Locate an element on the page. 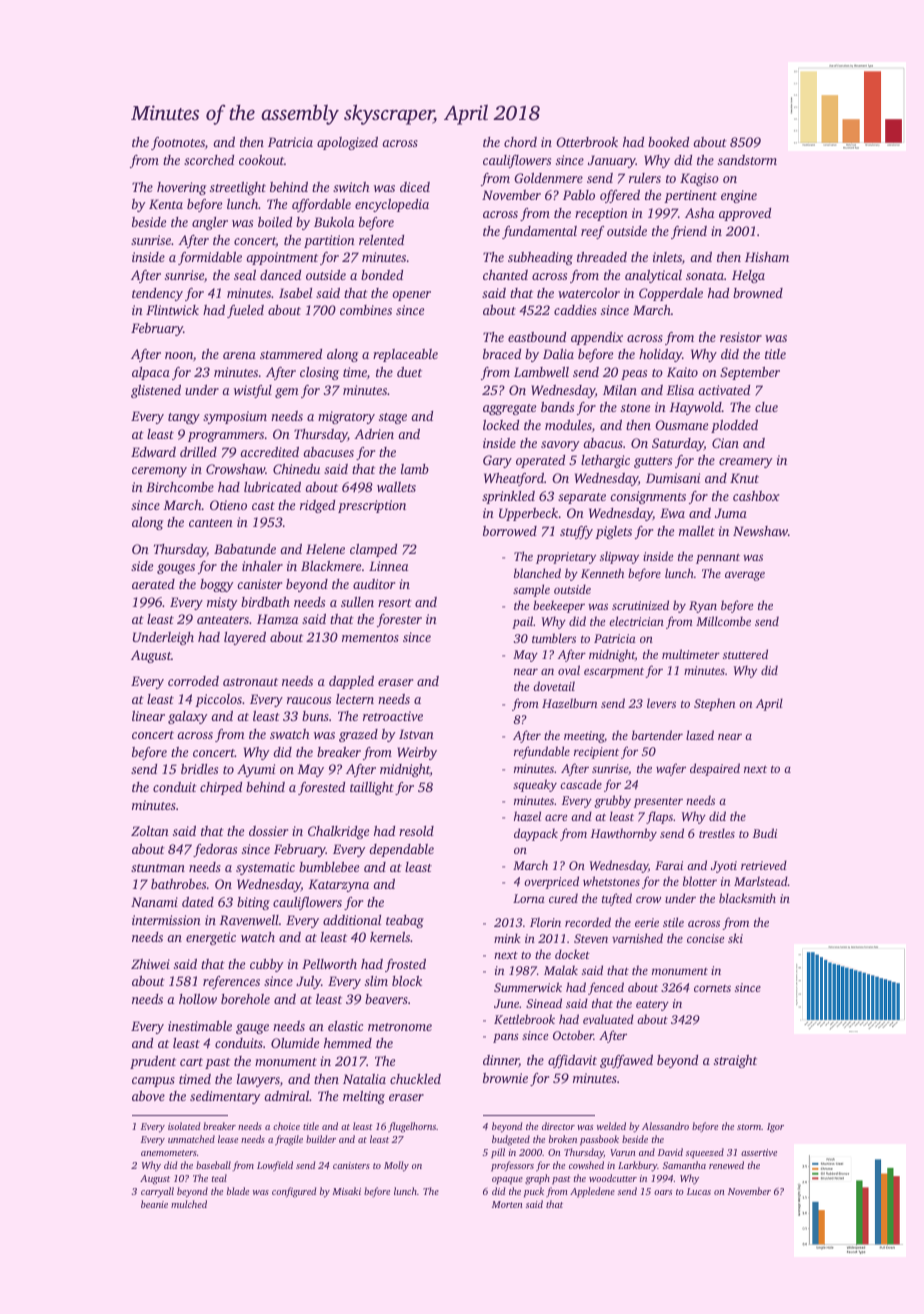 The height and width of the image is (1314, 924). Hamza is located at coordinates (277, 619).
